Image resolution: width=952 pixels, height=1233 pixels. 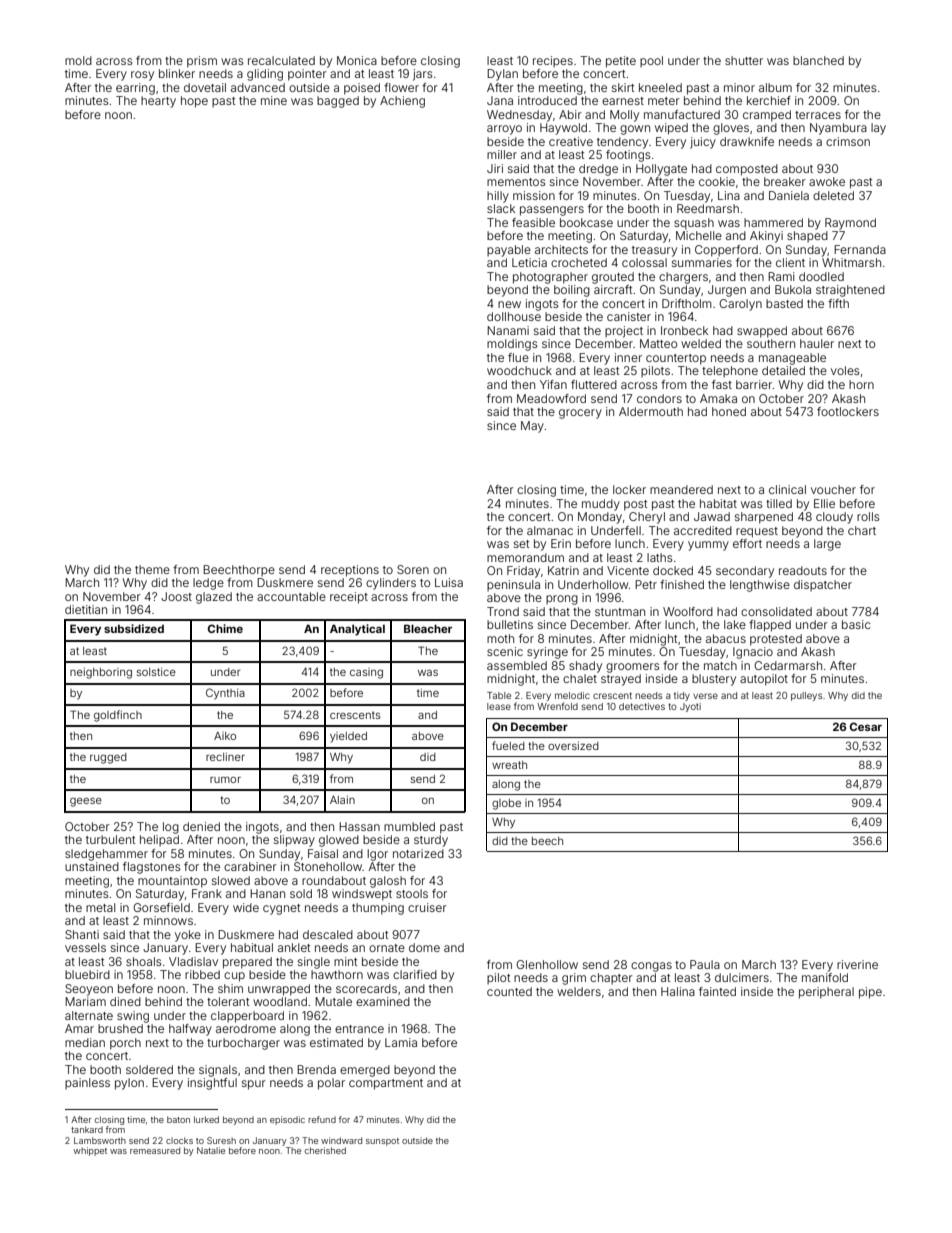 What do you see at coordinates (350, 571) in the screenshot?
I see `receptions` at bounding box center [350, 571].
